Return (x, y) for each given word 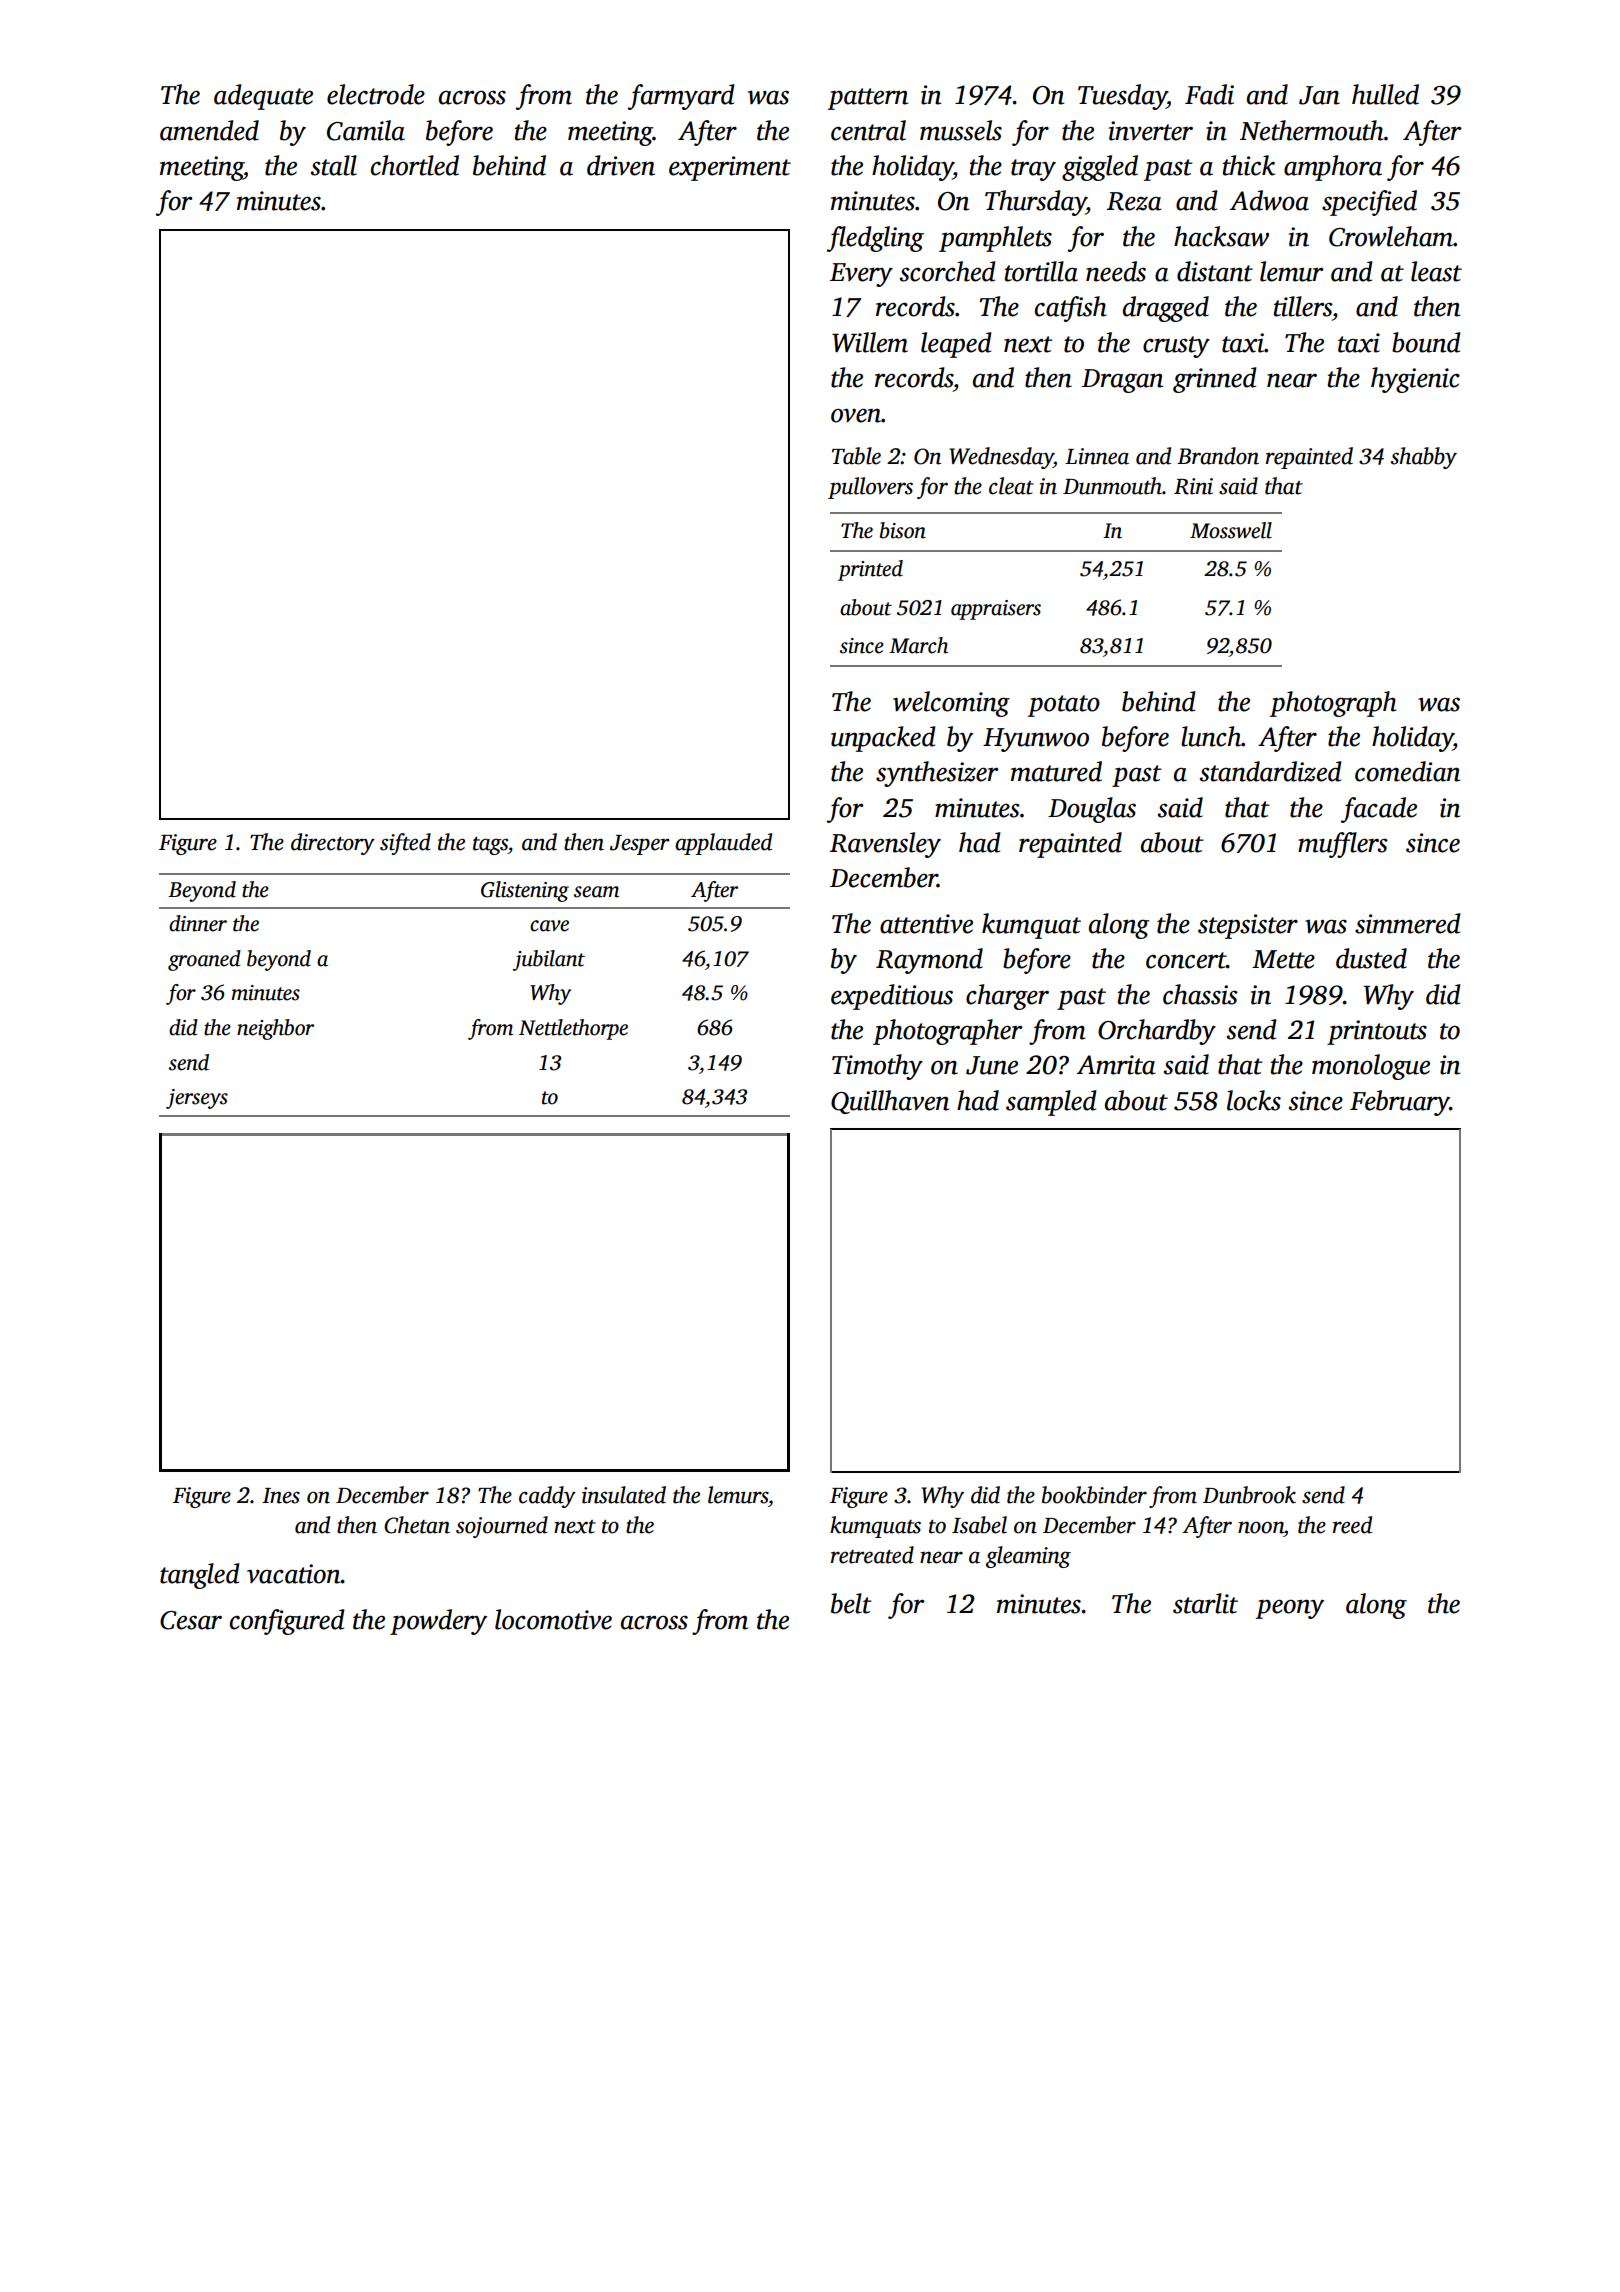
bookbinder (1094, 1495)
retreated (872, 1555)
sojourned (502, 1527)
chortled (415, 165)
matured (1056, 771)
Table (856, 456)
